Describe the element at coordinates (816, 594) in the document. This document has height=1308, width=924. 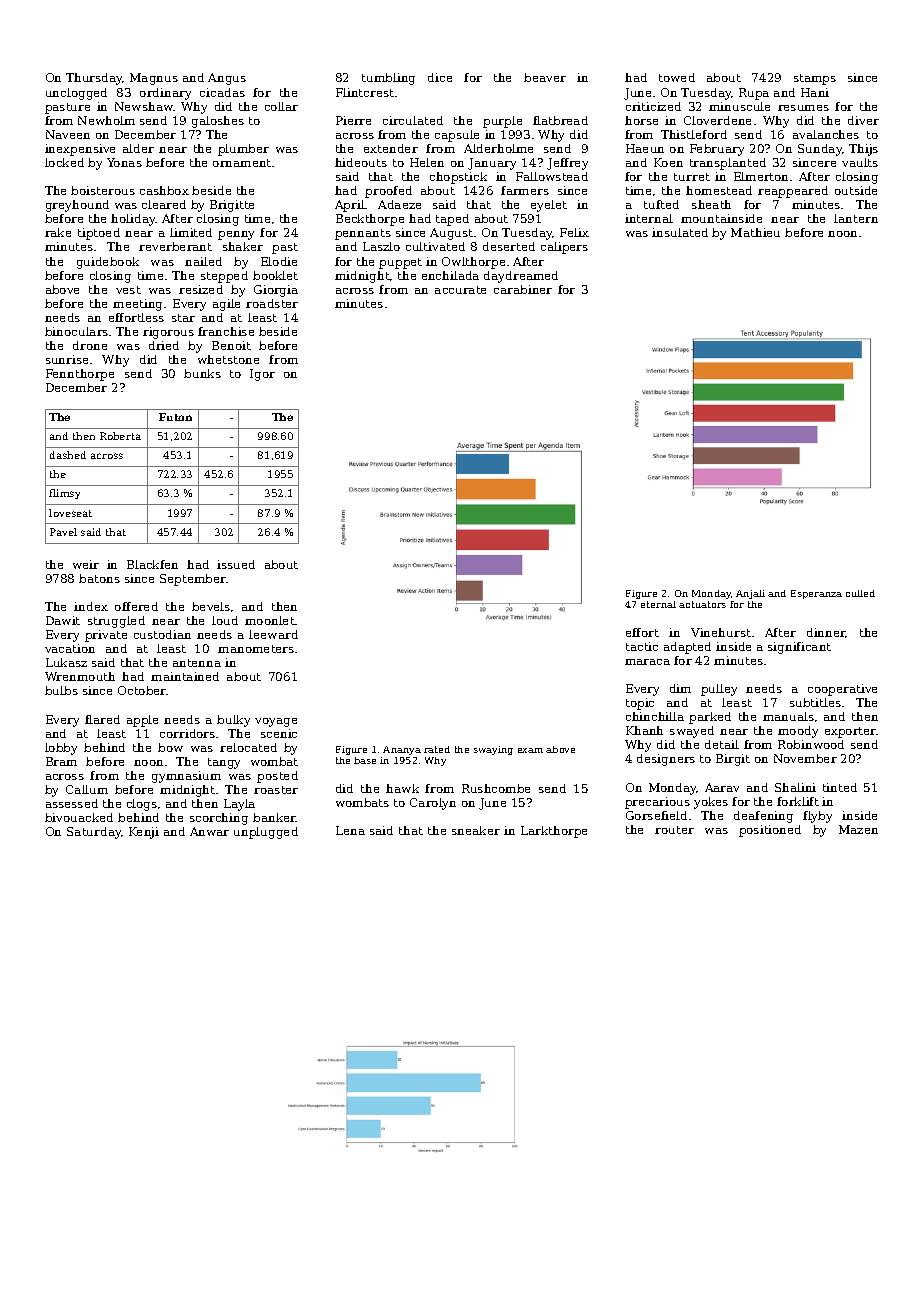
I see `Esperanza` at that location.
